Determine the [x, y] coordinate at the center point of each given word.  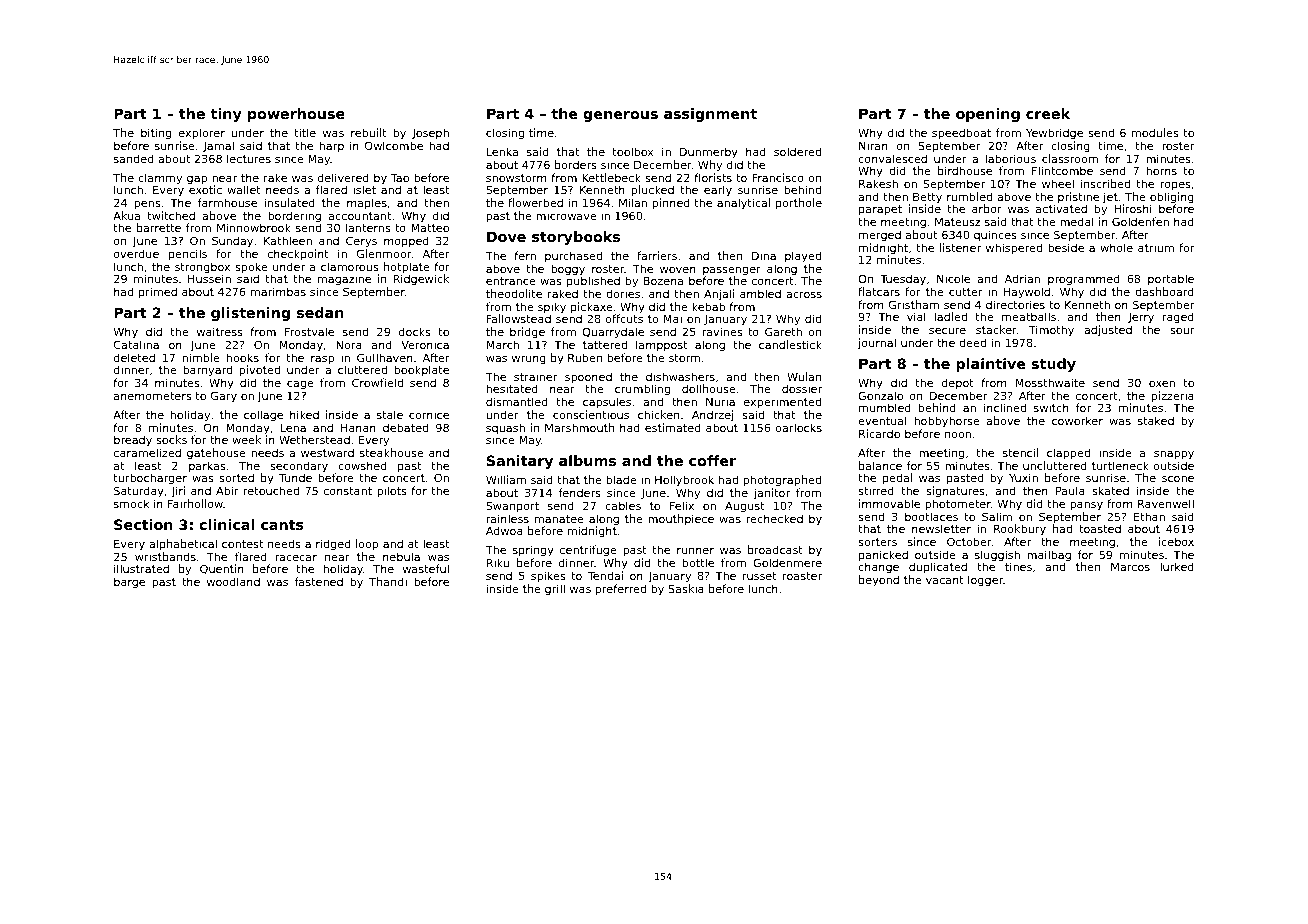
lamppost [662, 345]
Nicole [953, 278]
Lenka [502, 151]
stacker [996, 329]
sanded [134, 158]
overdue [136, 253]
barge [129, 583]
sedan [320, 312]
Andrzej [712, 416]
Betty [927, 198]
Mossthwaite [1050, 382]
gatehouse [216, 454]
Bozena [663, 281]
